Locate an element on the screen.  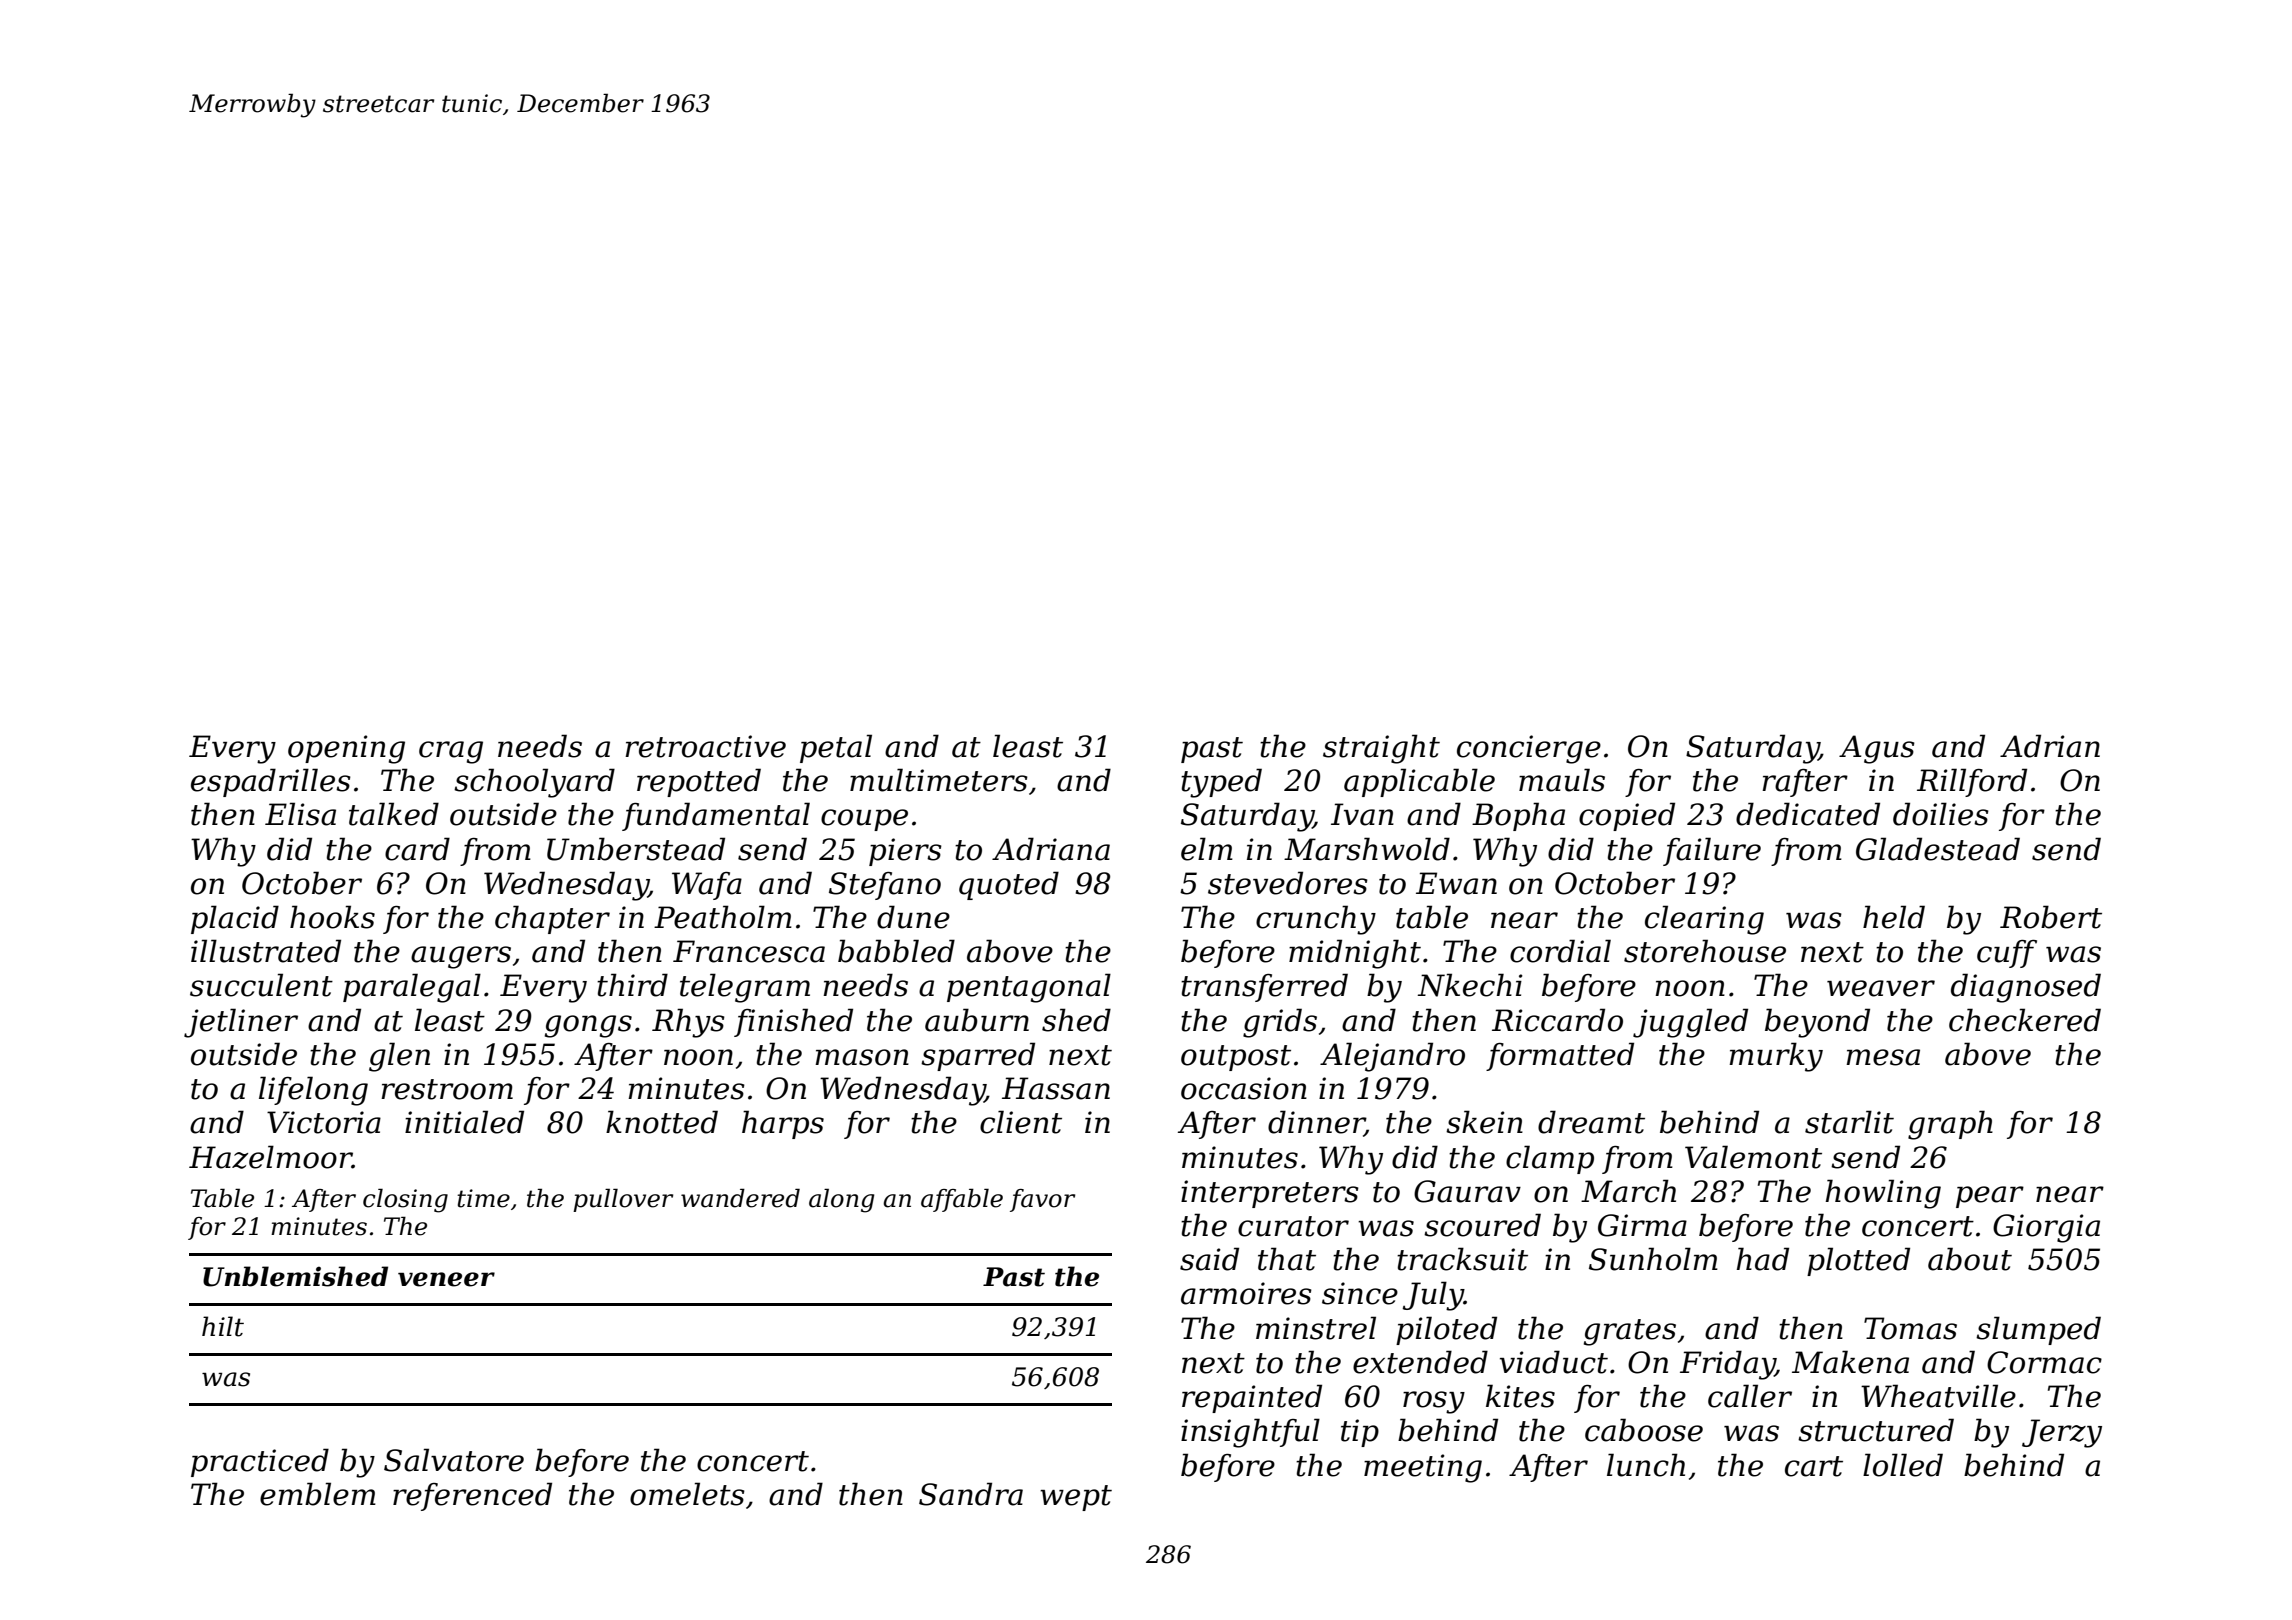
Valemont is located at coordinates (1753, 1157).
